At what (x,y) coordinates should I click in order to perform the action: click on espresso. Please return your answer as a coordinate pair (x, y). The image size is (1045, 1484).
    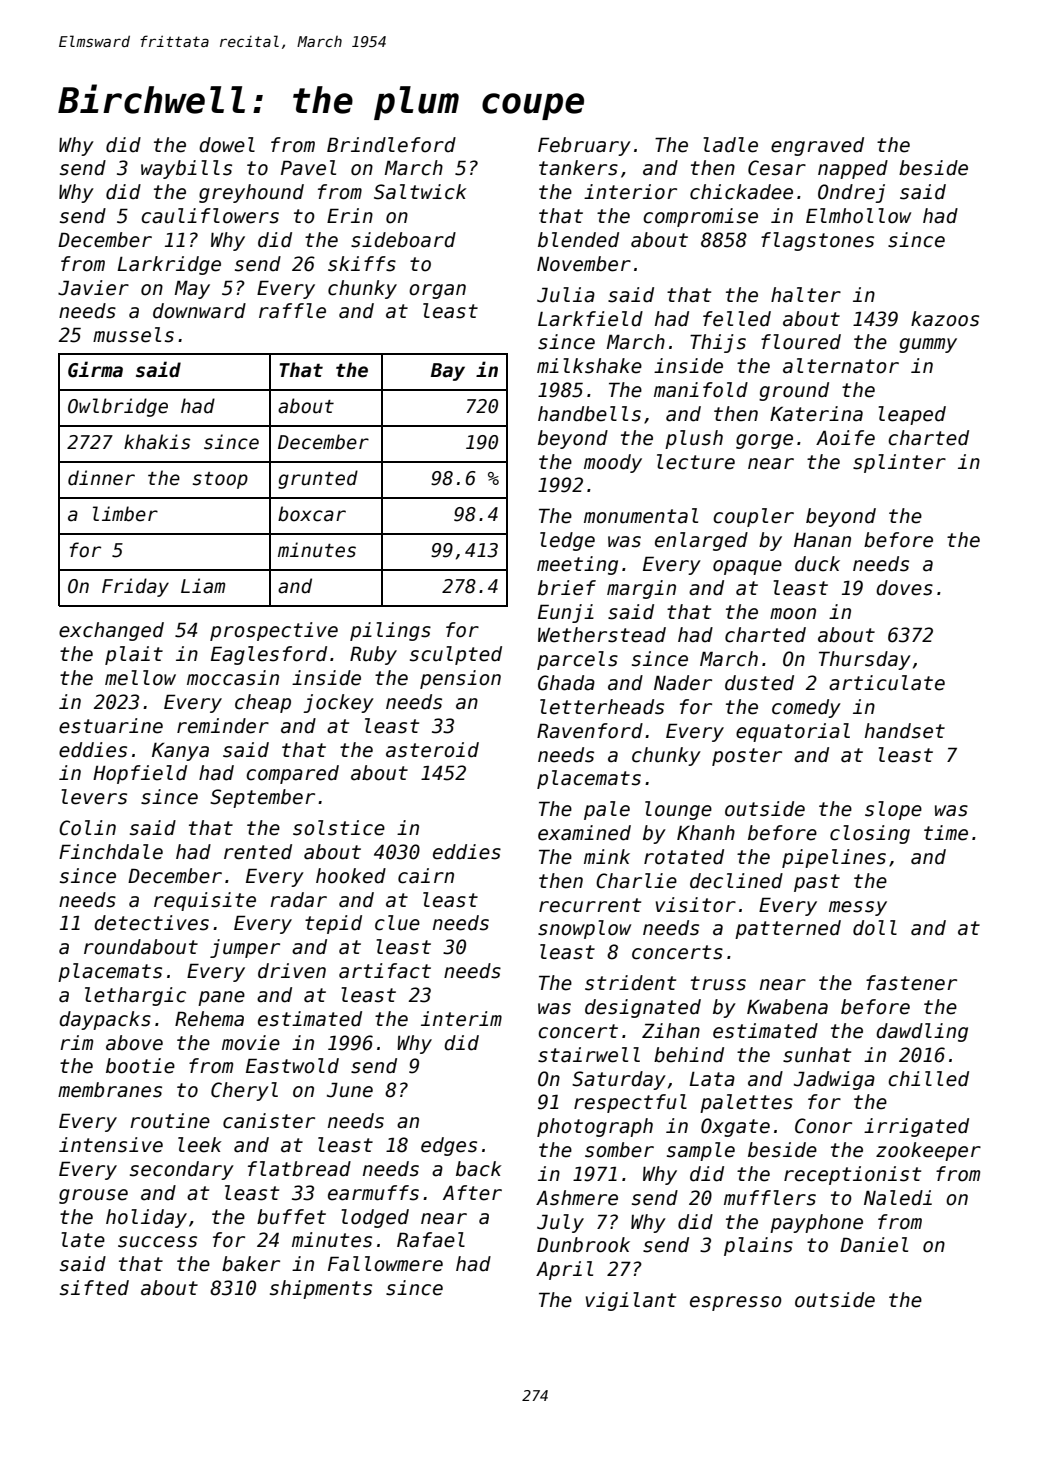
    Looking at the image, I should click on (736, 1303).
